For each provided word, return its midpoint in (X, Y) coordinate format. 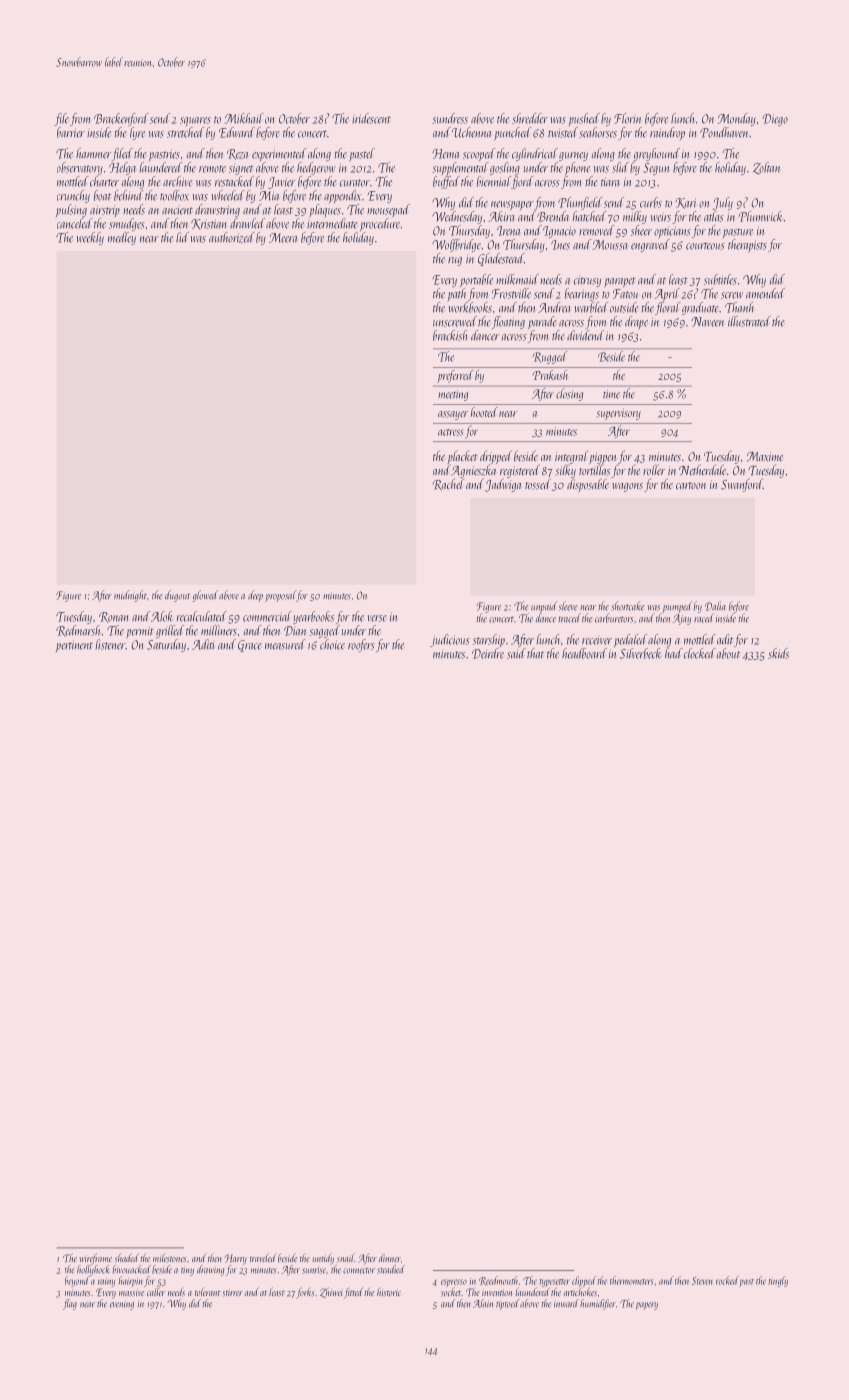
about (728, 653)
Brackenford (121, 119)
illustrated (749, 321)
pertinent (74, 646)
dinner (390, 1258)
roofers (361, 645)
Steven (702, 1281)
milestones (170, 1258)
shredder (530, 118)
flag (70, 1304)
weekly (90, 238)
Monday (737, 119)
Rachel (448, 484)
